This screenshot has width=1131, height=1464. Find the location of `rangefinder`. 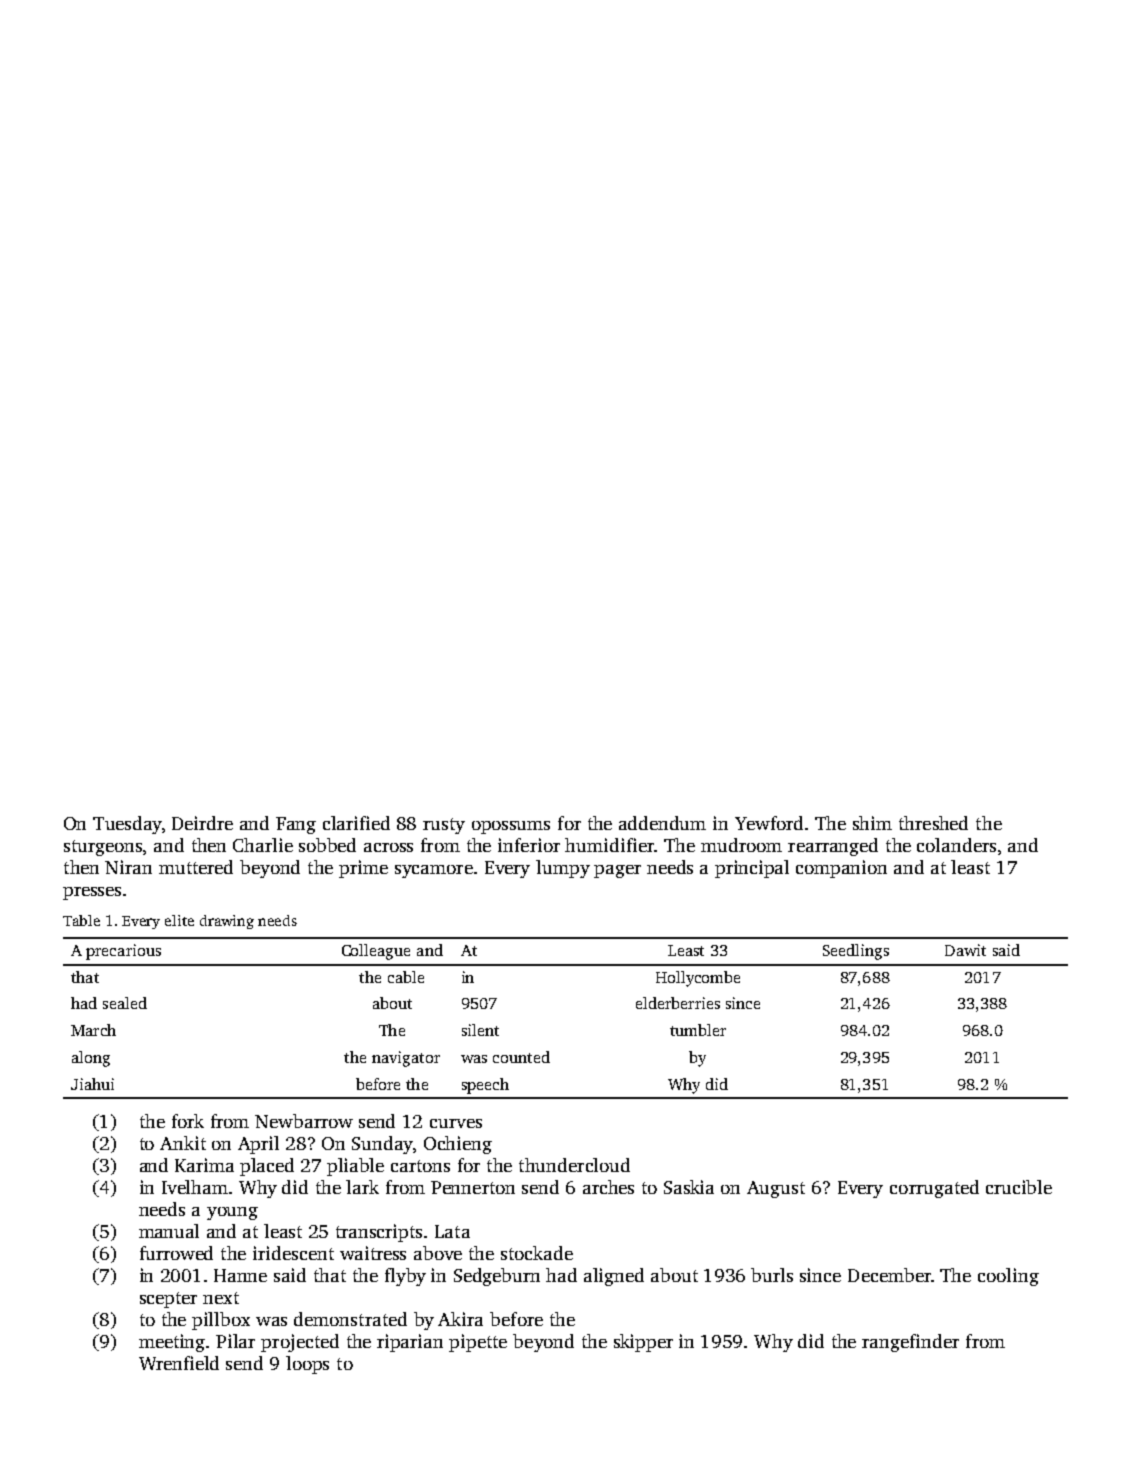

rangefinder is located at coordinates (910, 1343).
